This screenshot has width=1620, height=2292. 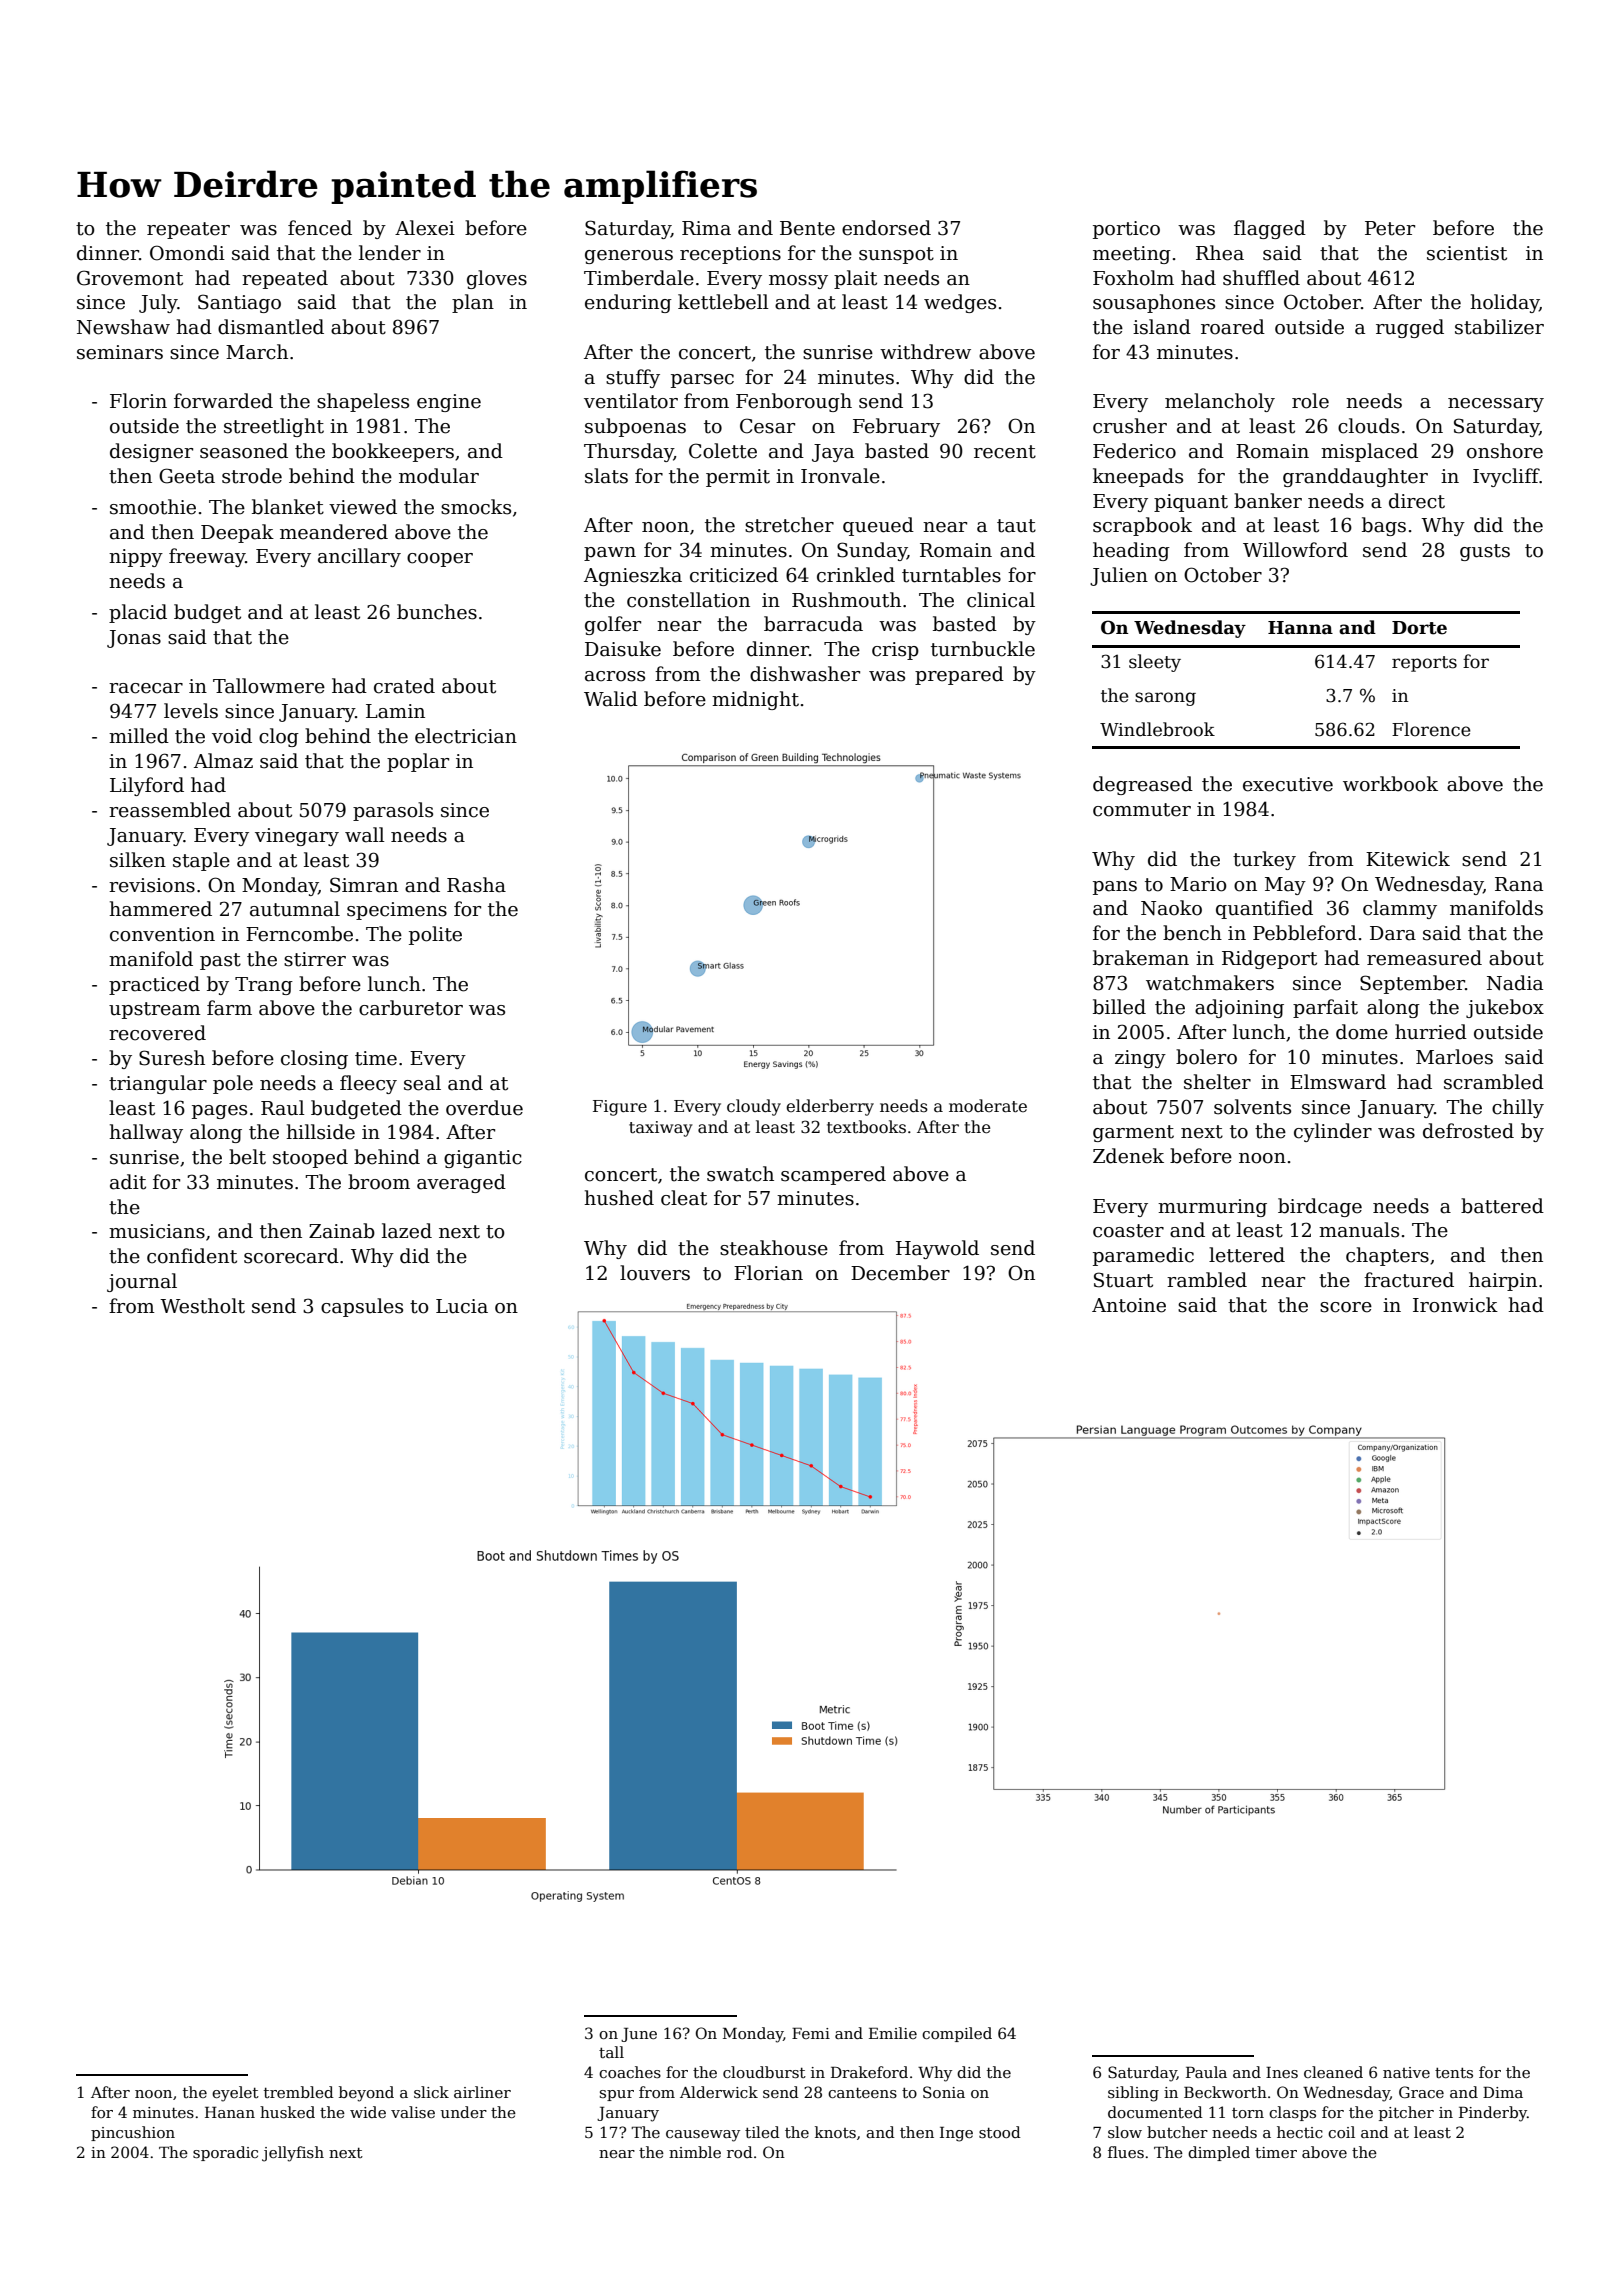 What do you see at coordinates (279, 737) in the screenshot?
I see `clog` at bounding box center [279, 737].
